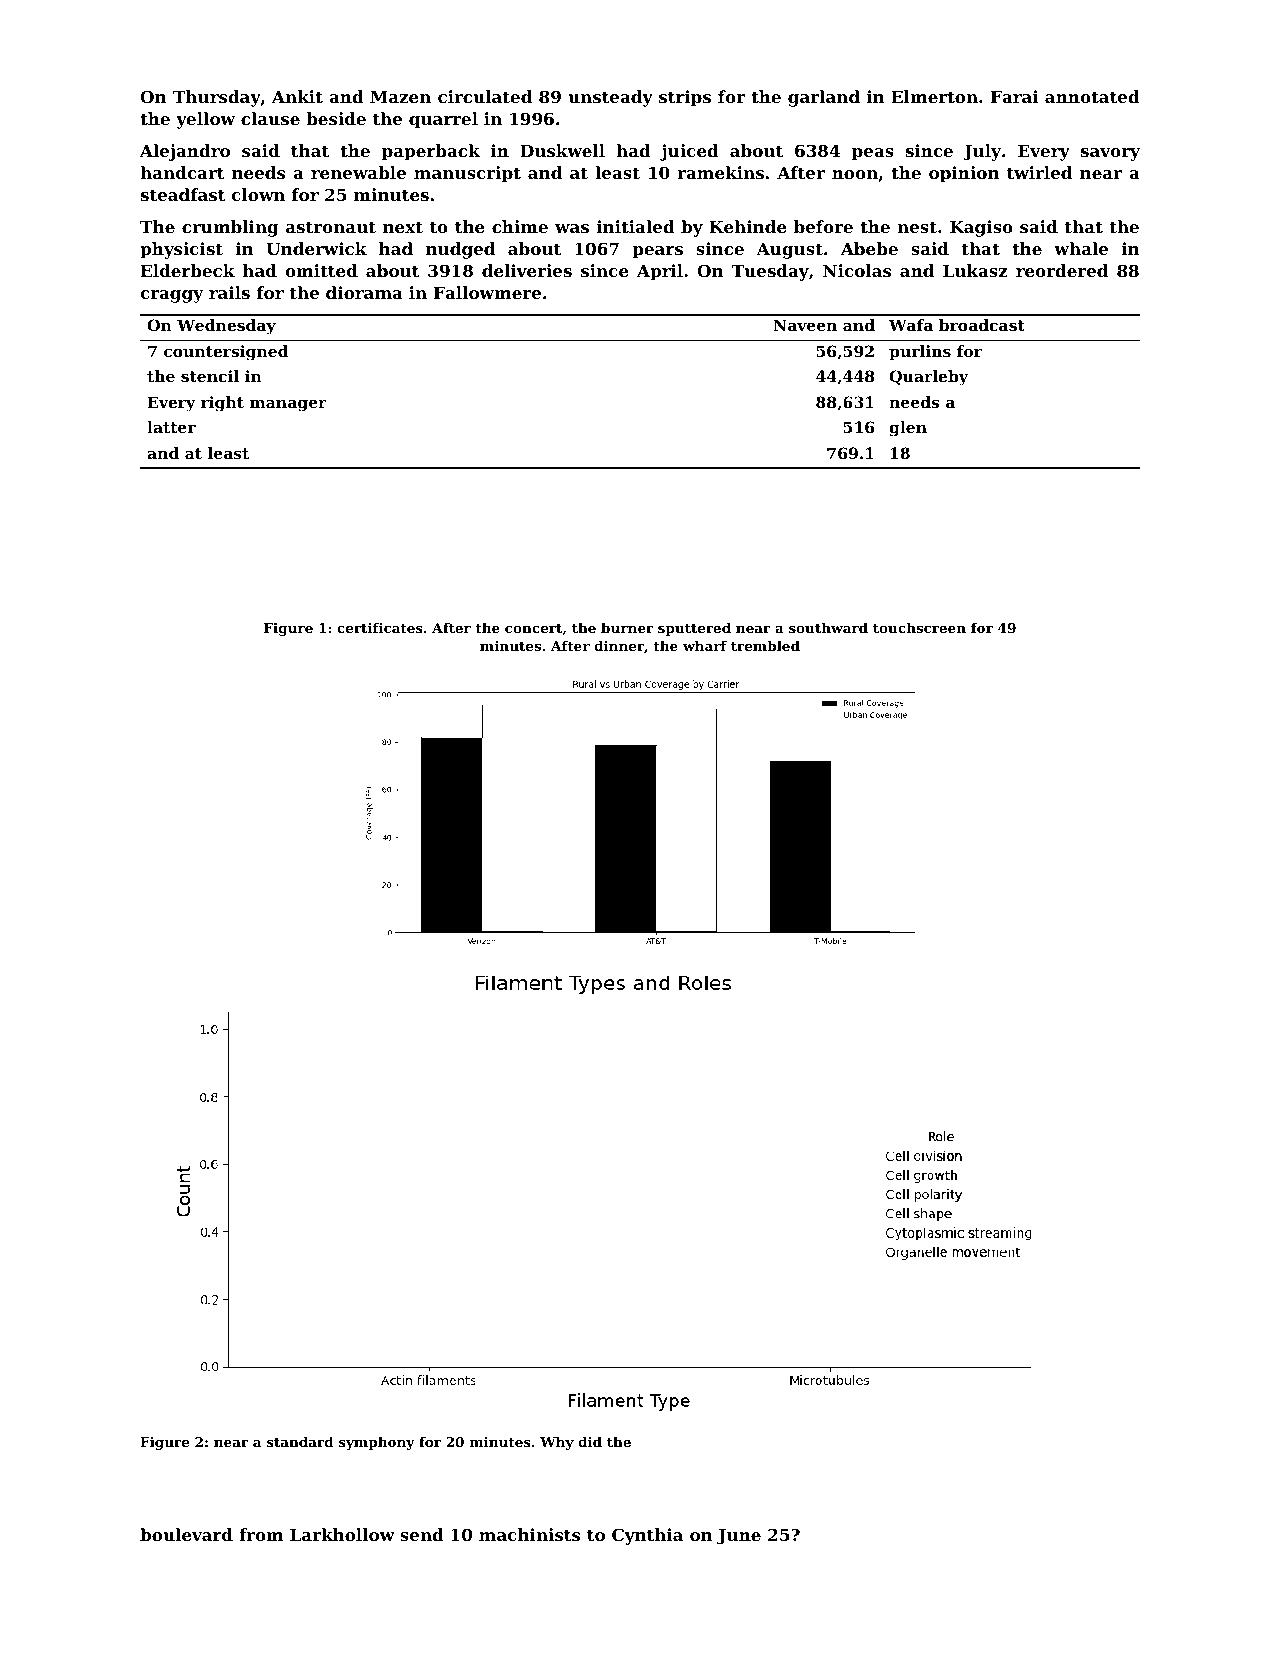  I want to click on Quarleby, so click(928, 378).
